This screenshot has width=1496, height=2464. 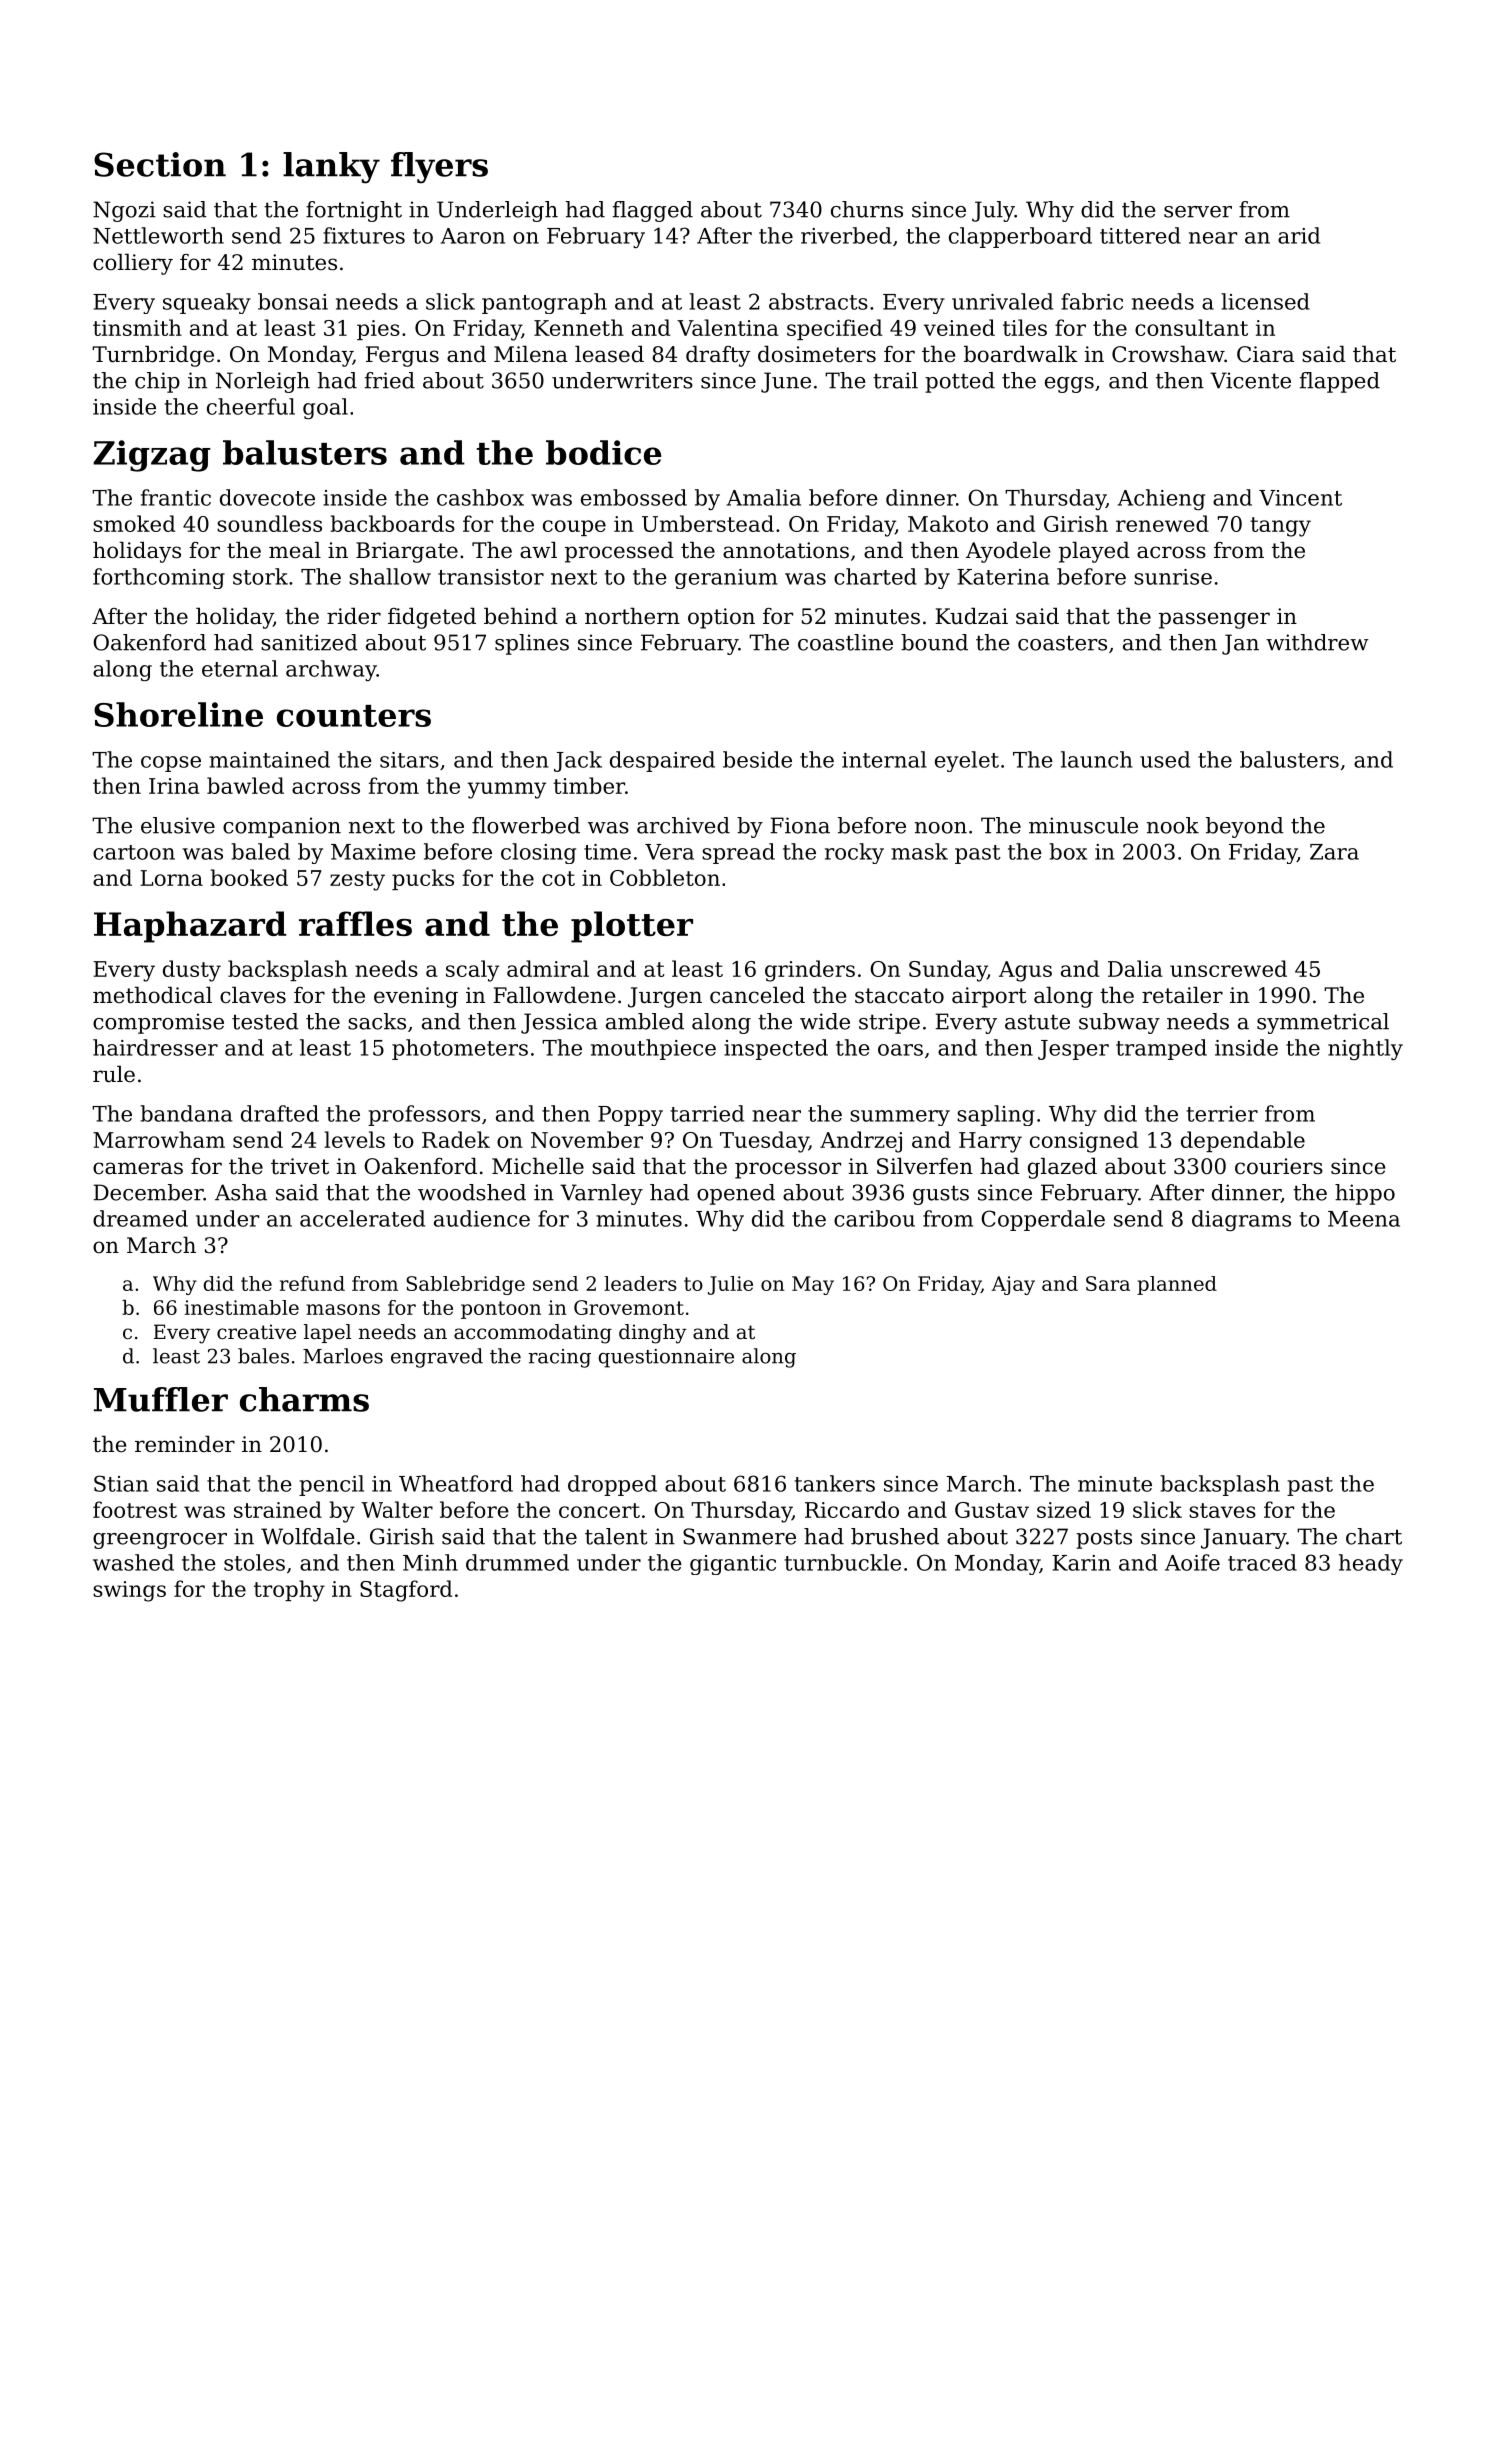 What do you see at coordinates (1243, 1538) in the screenshot?
I see `January` at bounding box center [1243, 1538].
